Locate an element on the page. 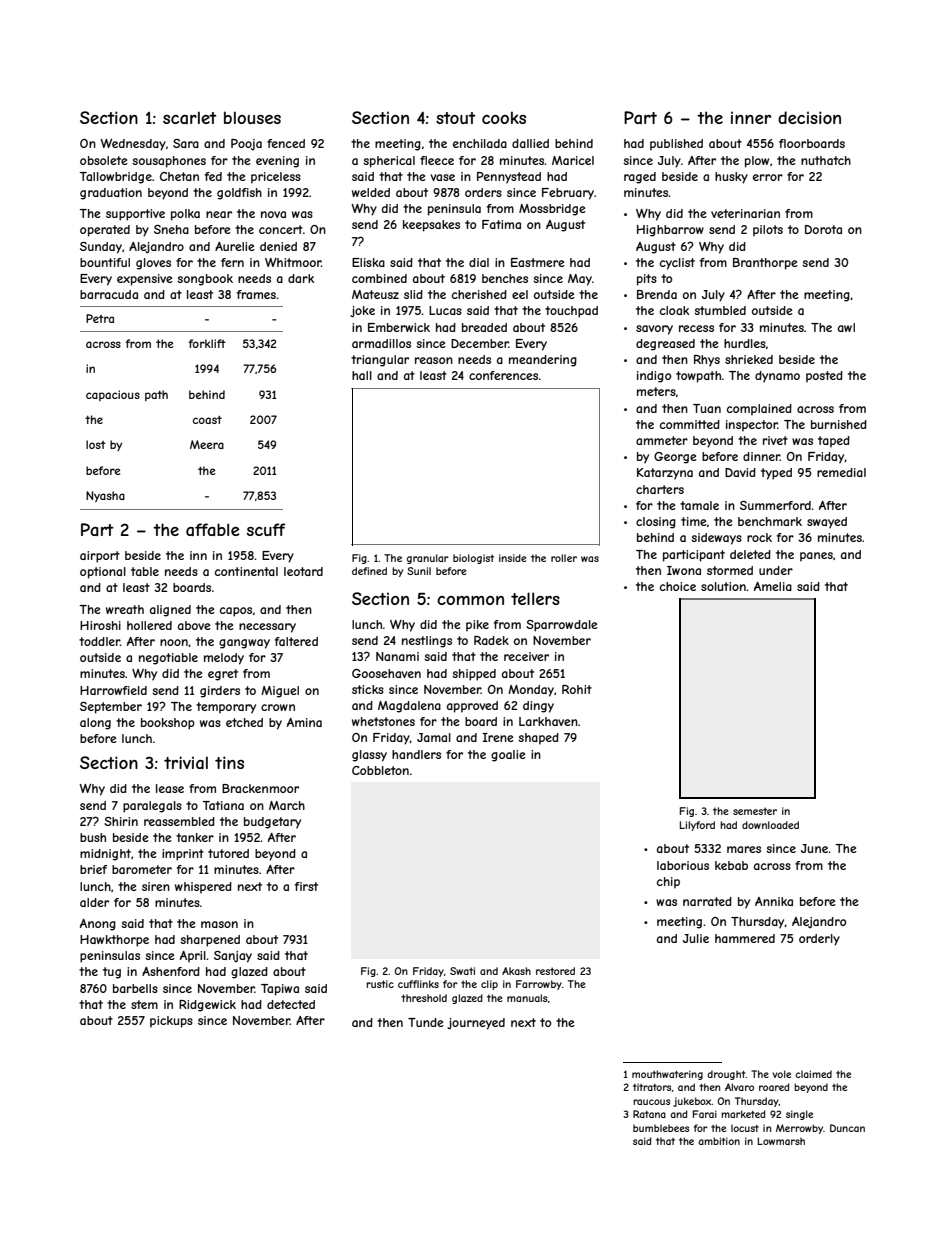  nova is located at coordinates (273, 214).
